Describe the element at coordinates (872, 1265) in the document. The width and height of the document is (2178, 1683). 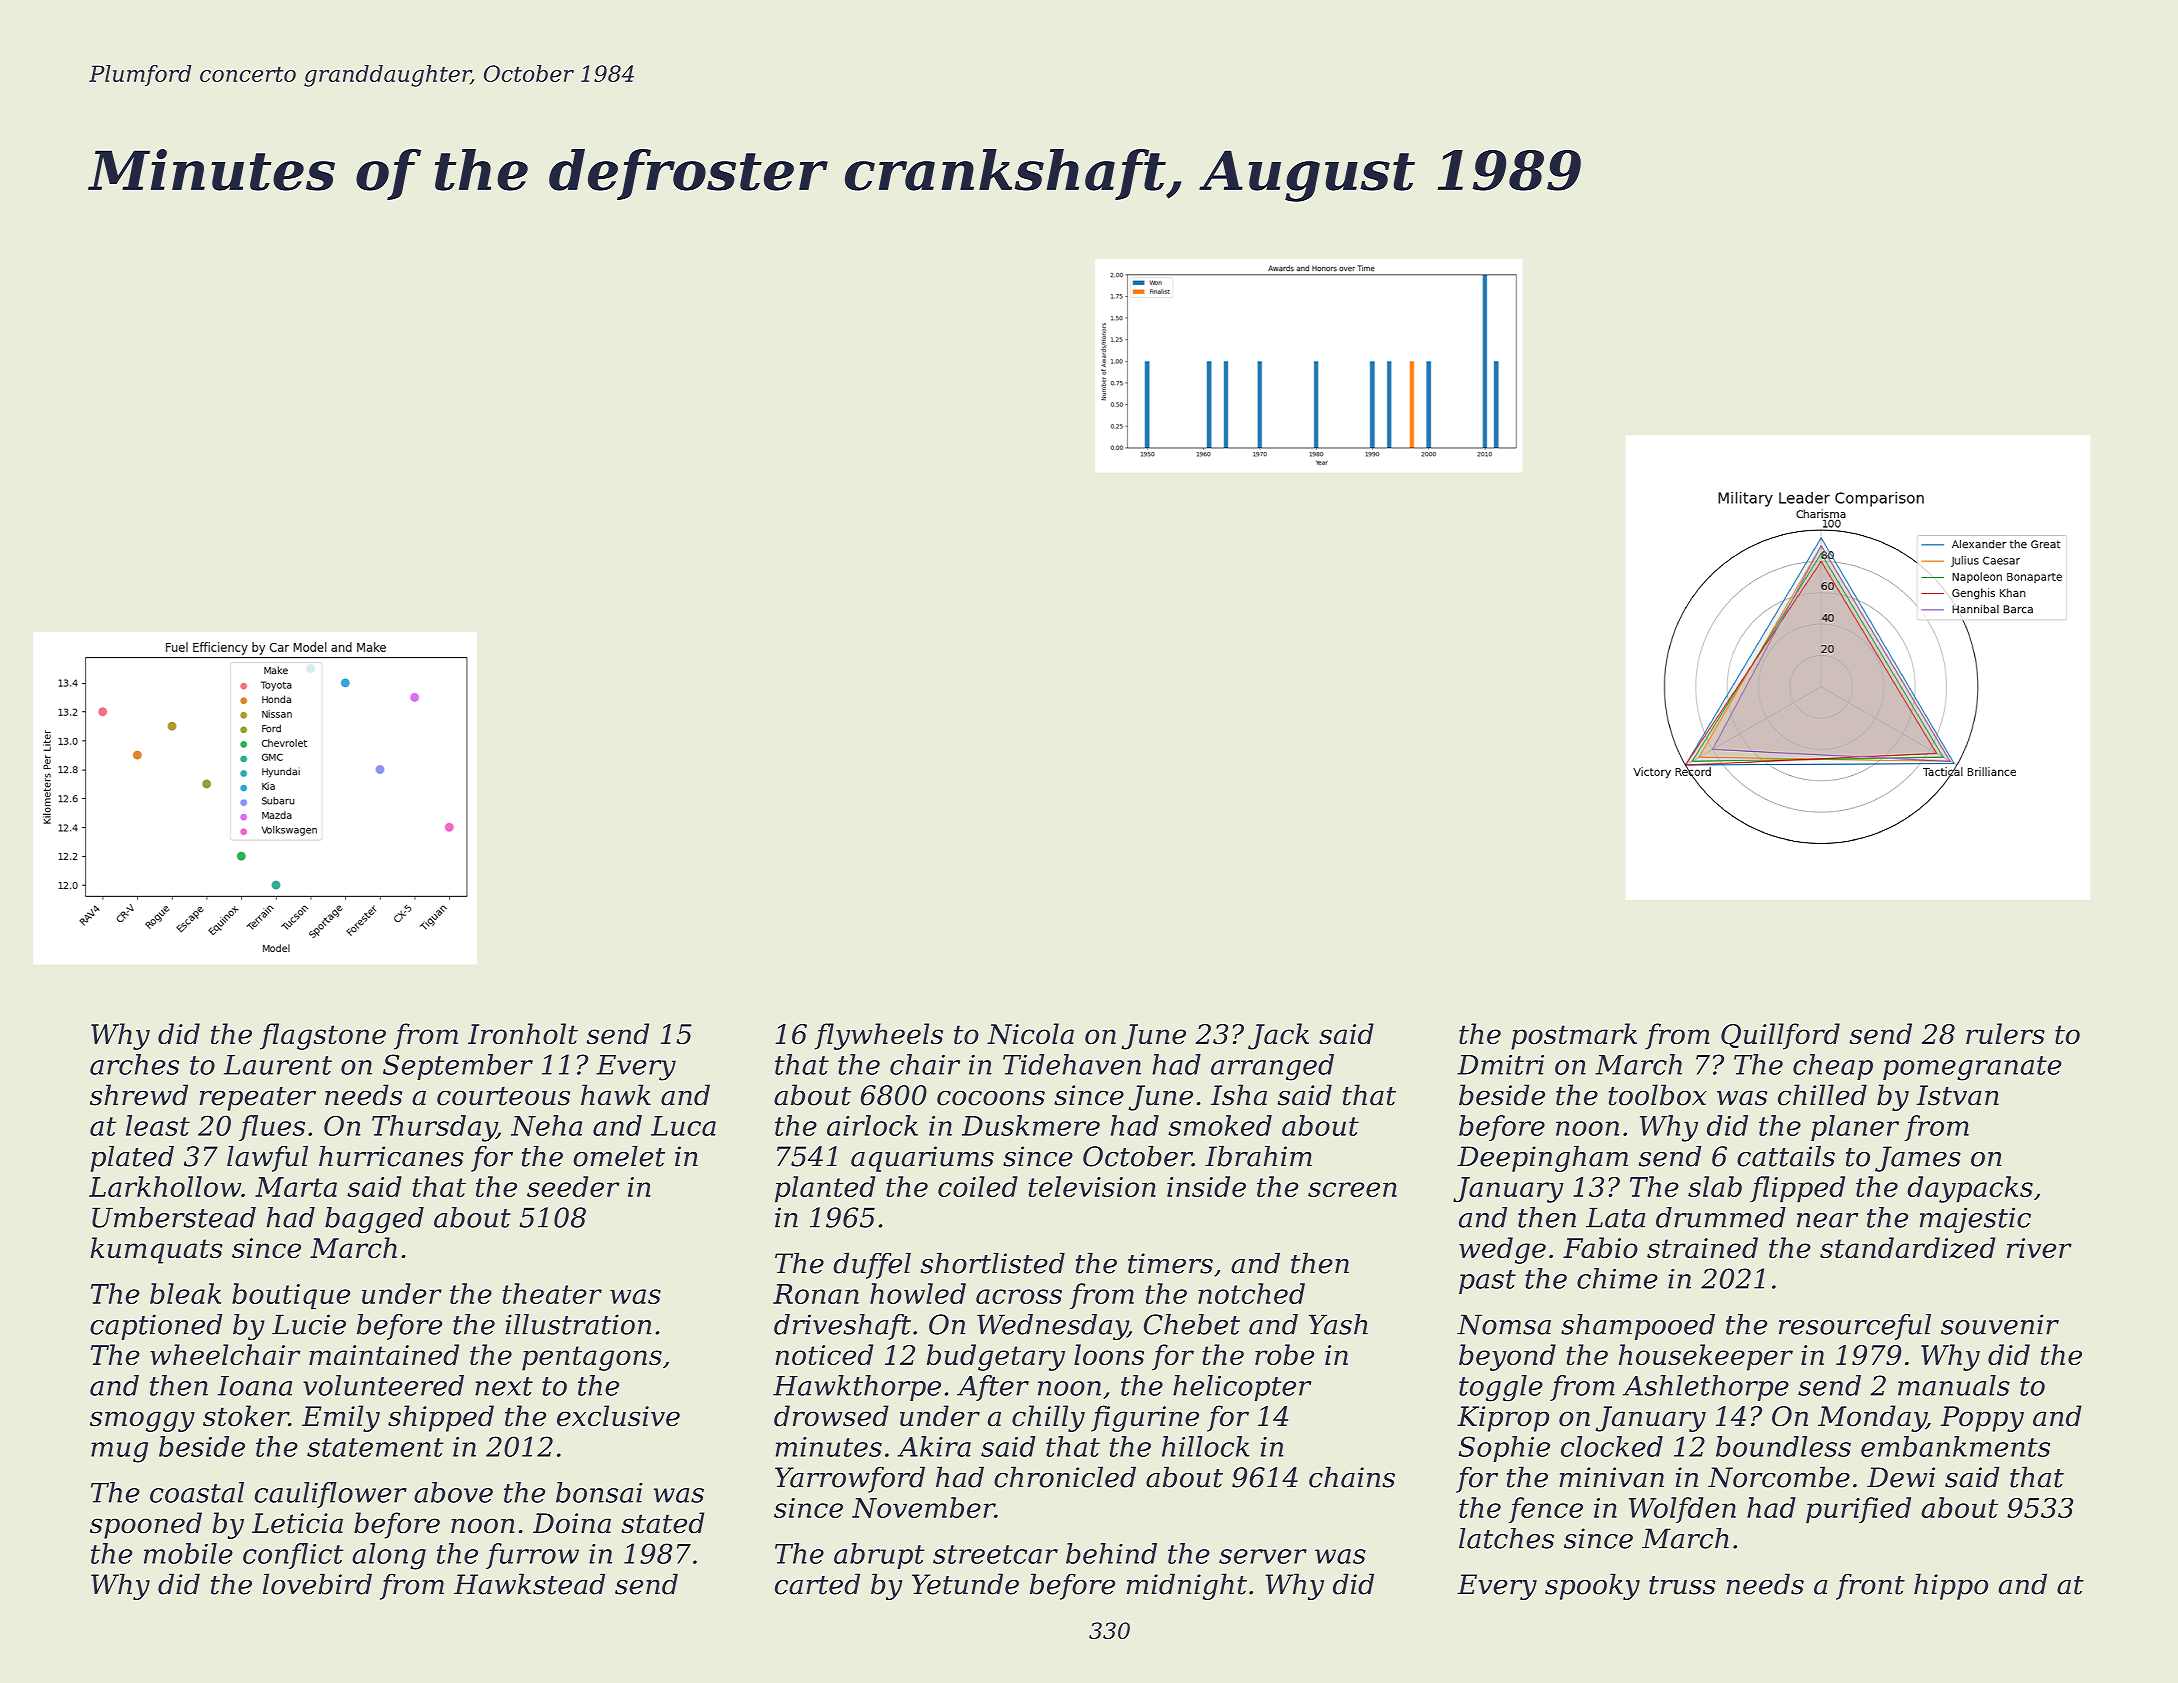
I see `duffel` at that location.
